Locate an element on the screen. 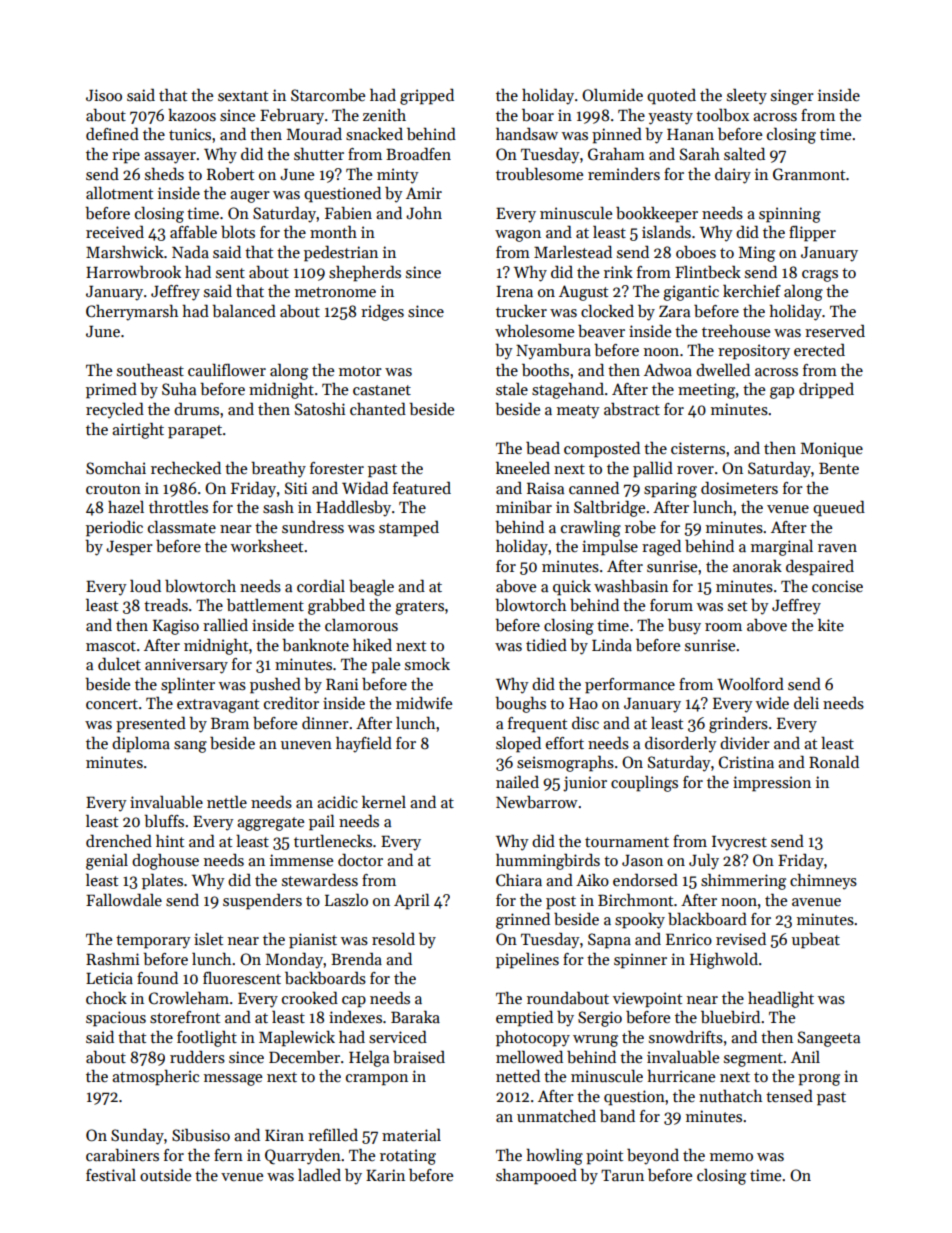  castanet is located at coordinates (382, 390).
